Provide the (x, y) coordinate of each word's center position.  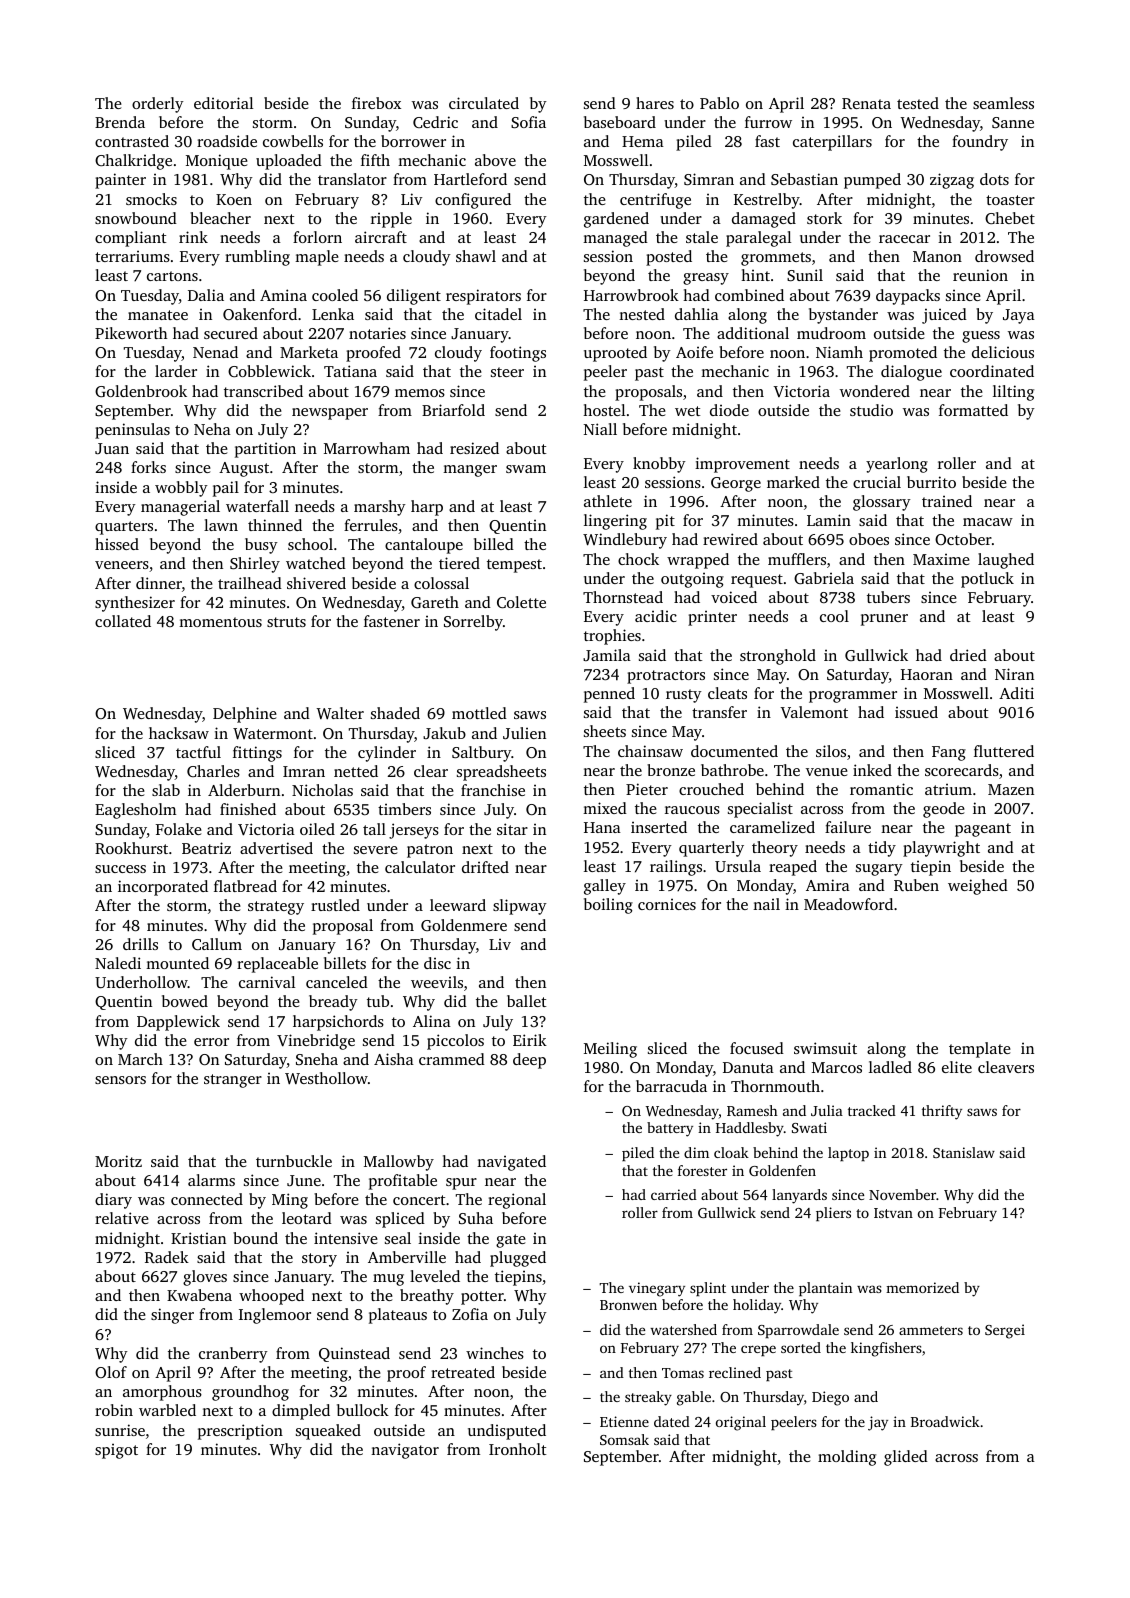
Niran (1014, 674)
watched (316, 563)
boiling (608, 906)
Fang (949, 753)
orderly (158, 105)
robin (114, 1410)
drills (140, 944)
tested (918, 103)
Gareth (435, 602)
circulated (484, 103)
